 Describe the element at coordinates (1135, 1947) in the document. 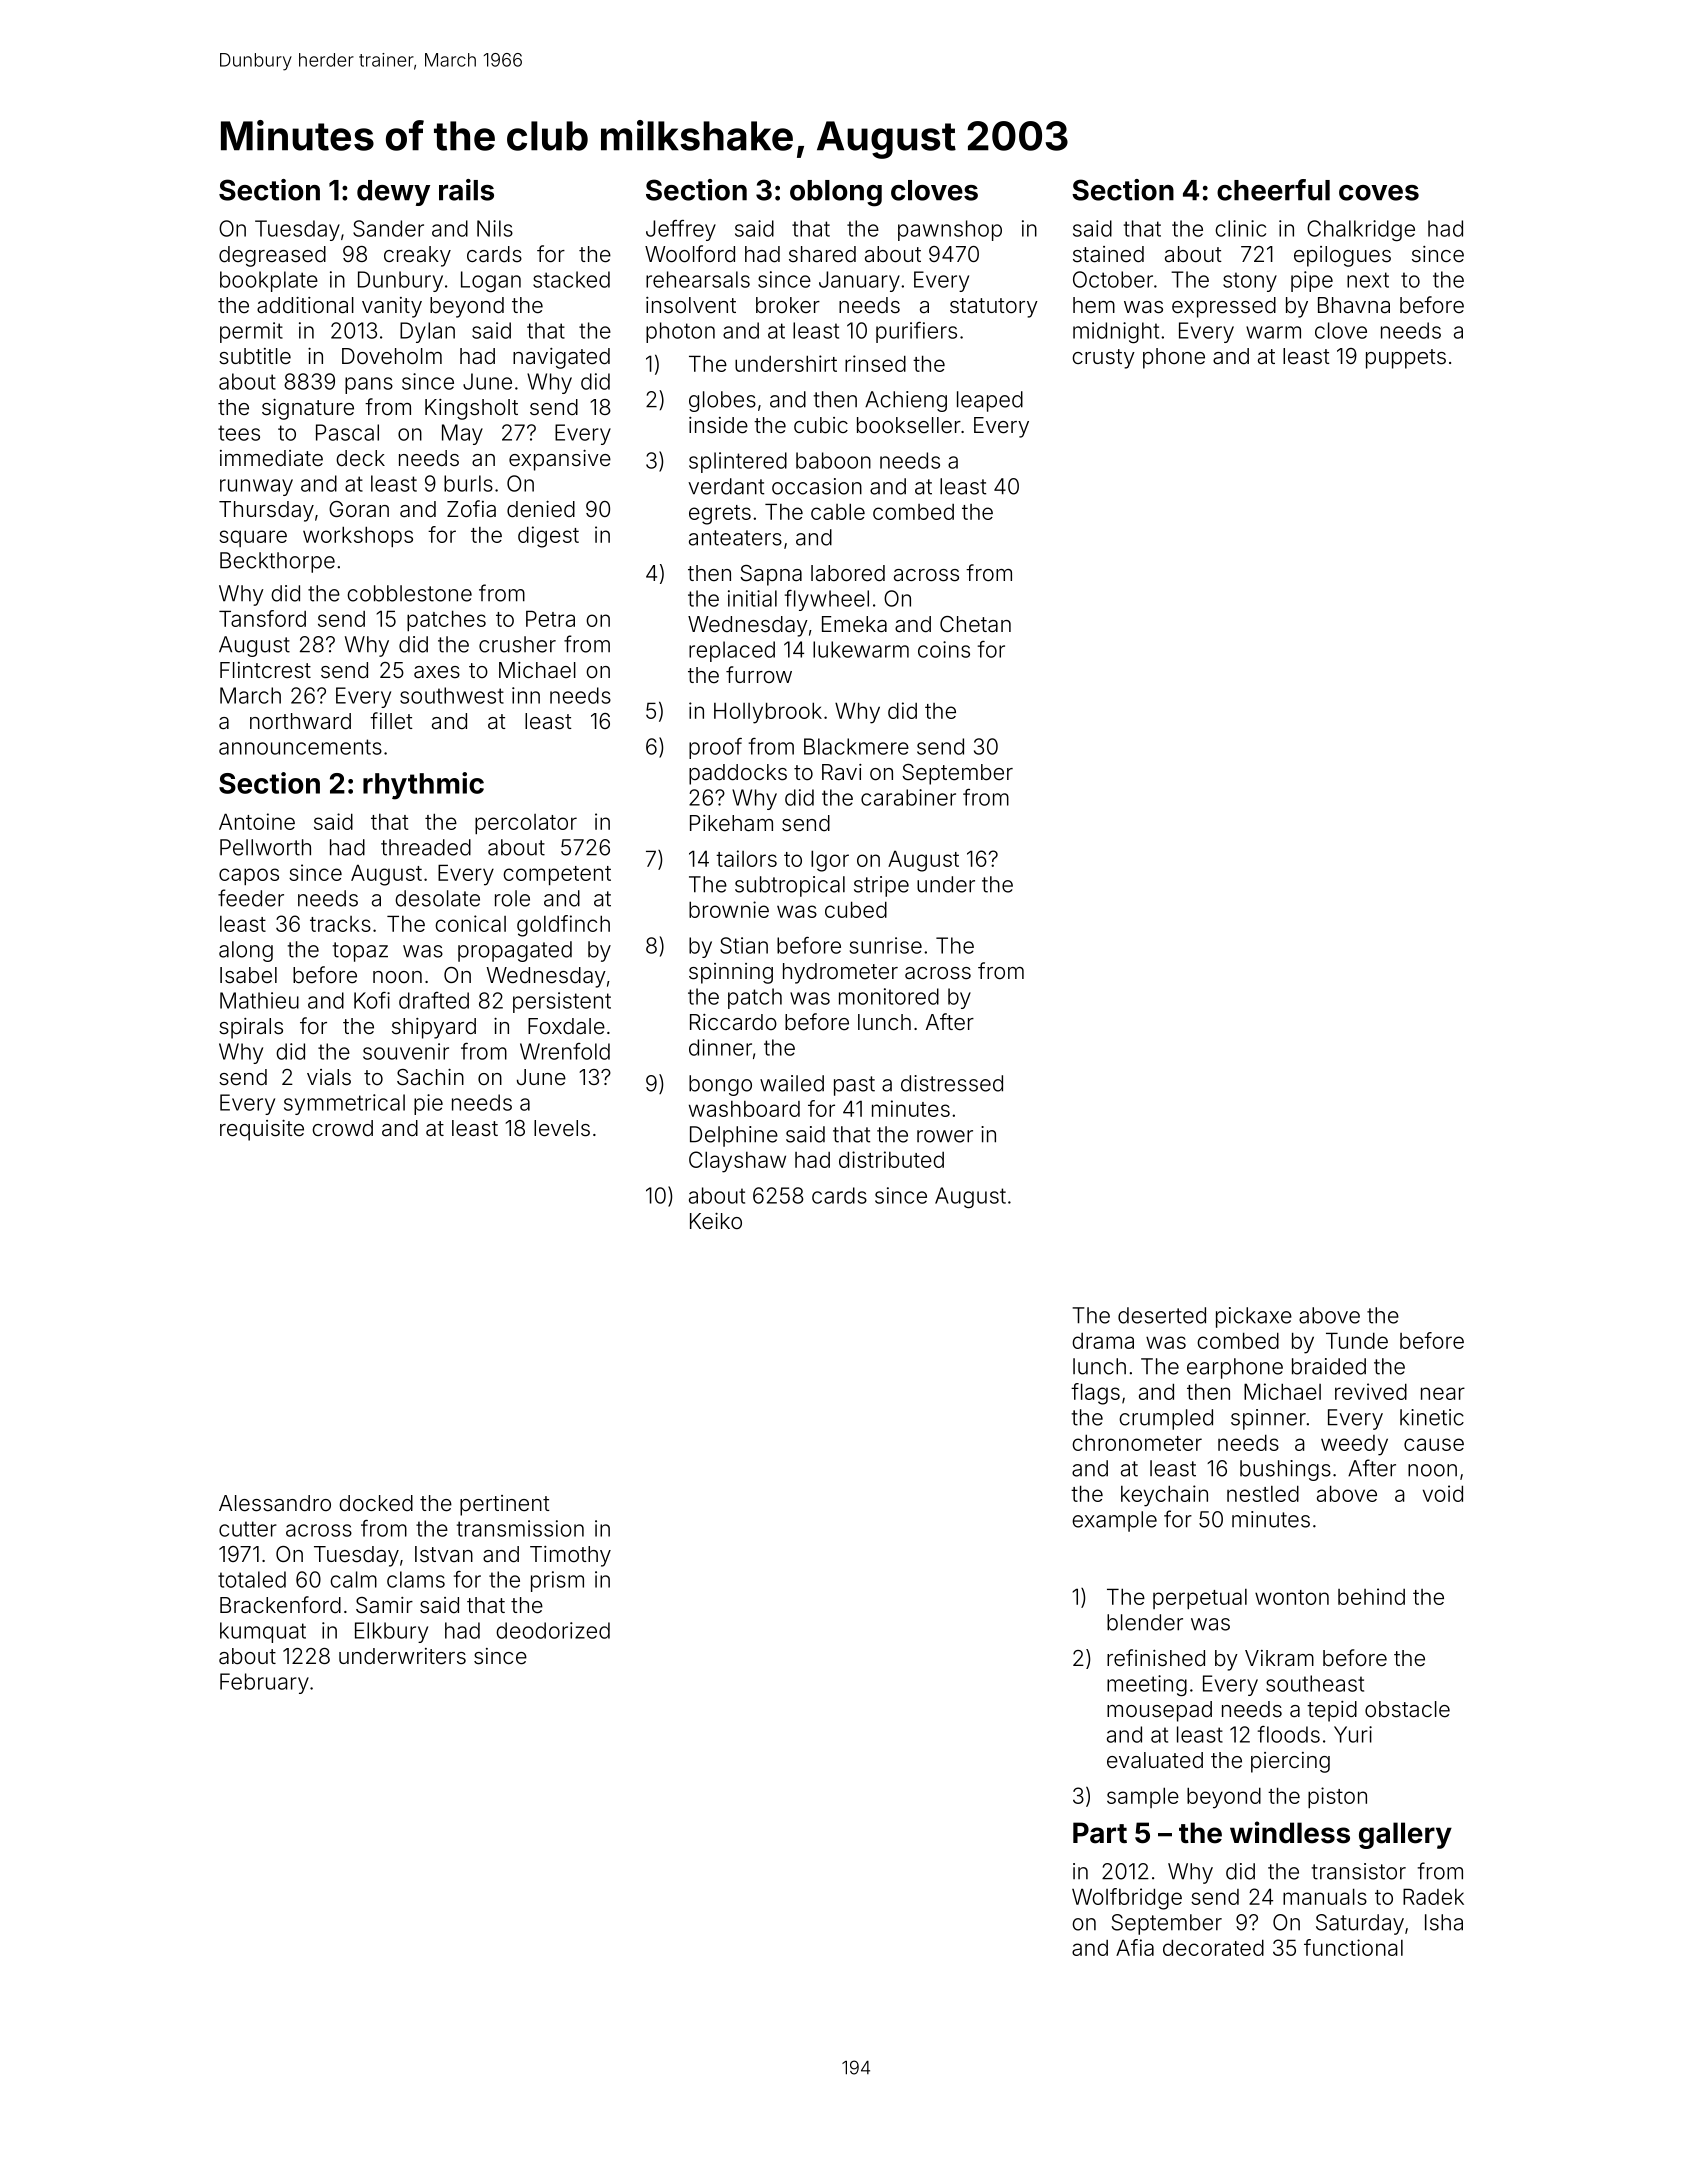

I see `Afia` at that location.
